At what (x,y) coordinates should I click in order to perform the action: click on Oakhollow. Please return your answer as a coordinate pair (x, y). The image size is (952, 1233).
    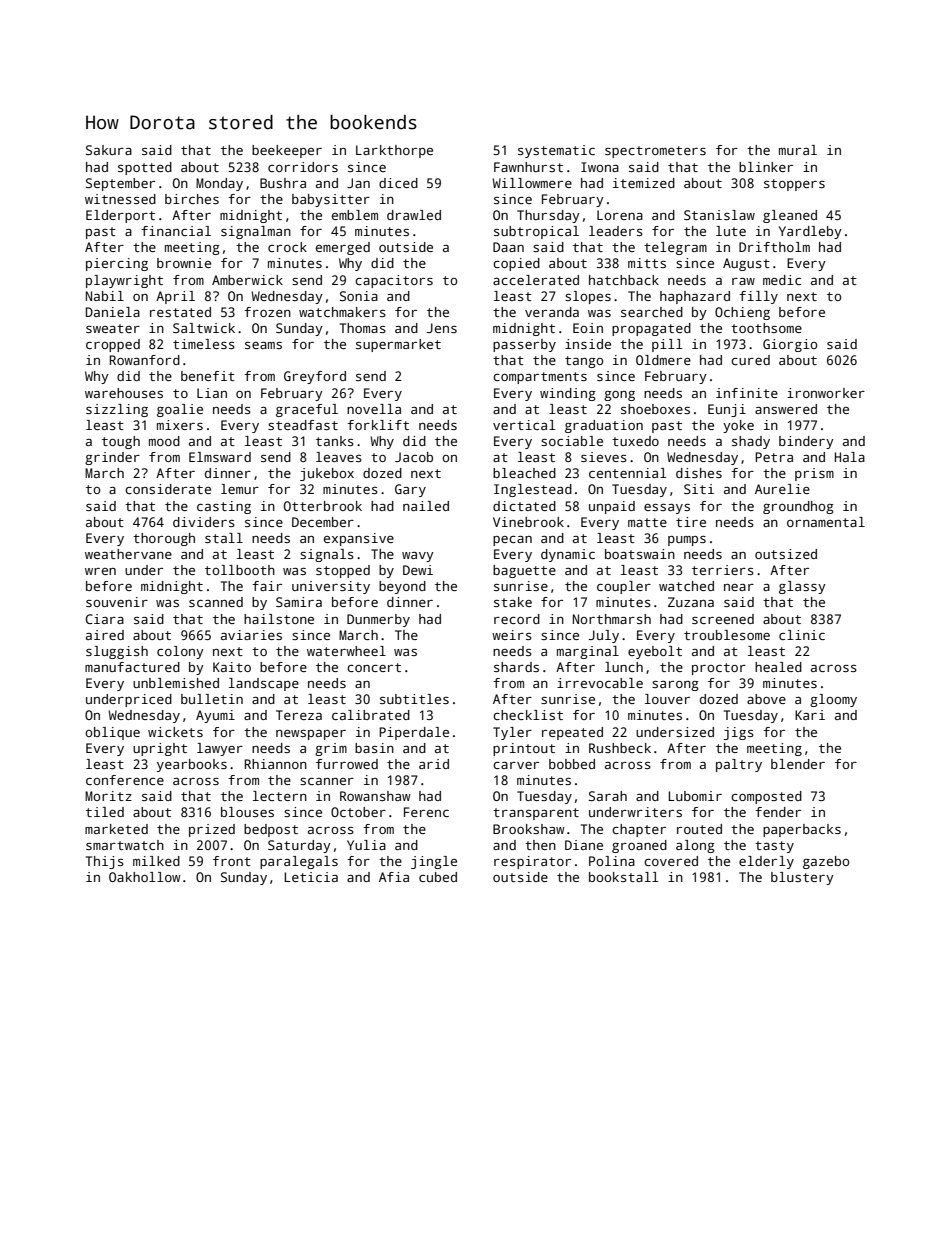
    Looking at the image, I should click on (145, 877).
